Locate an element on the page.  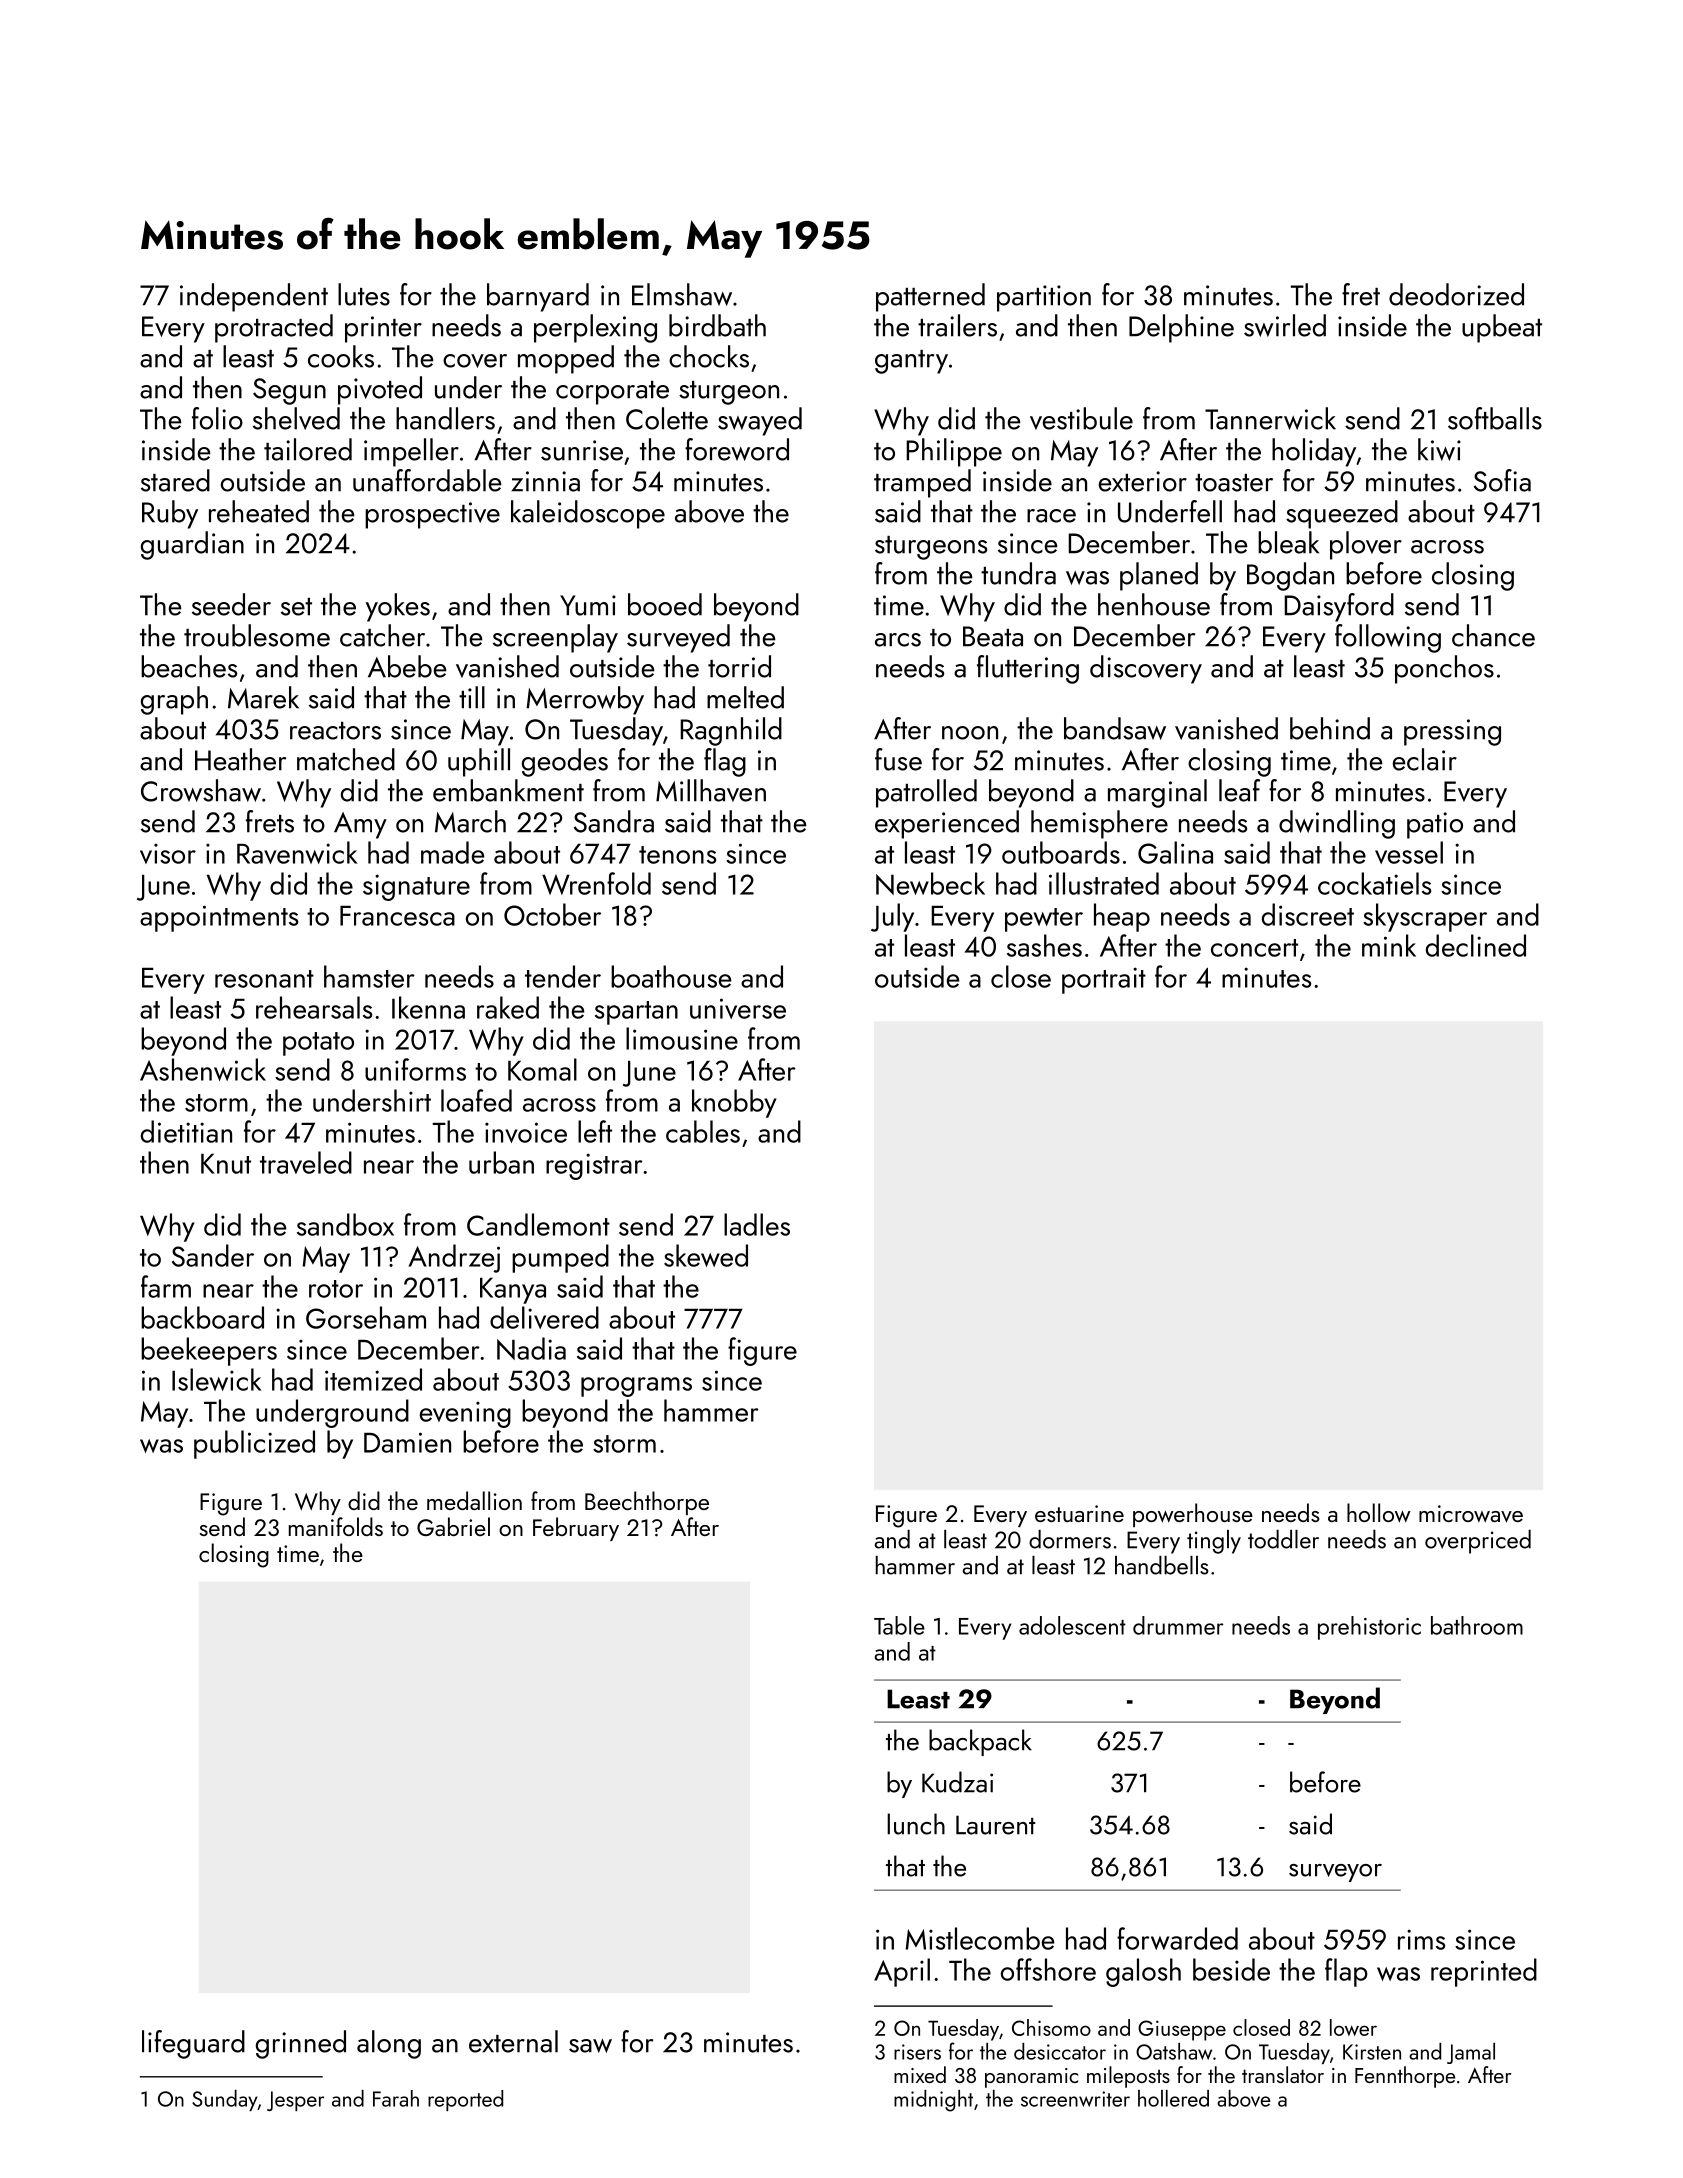
Ashenwick is located at coordinates (203, 1069).
